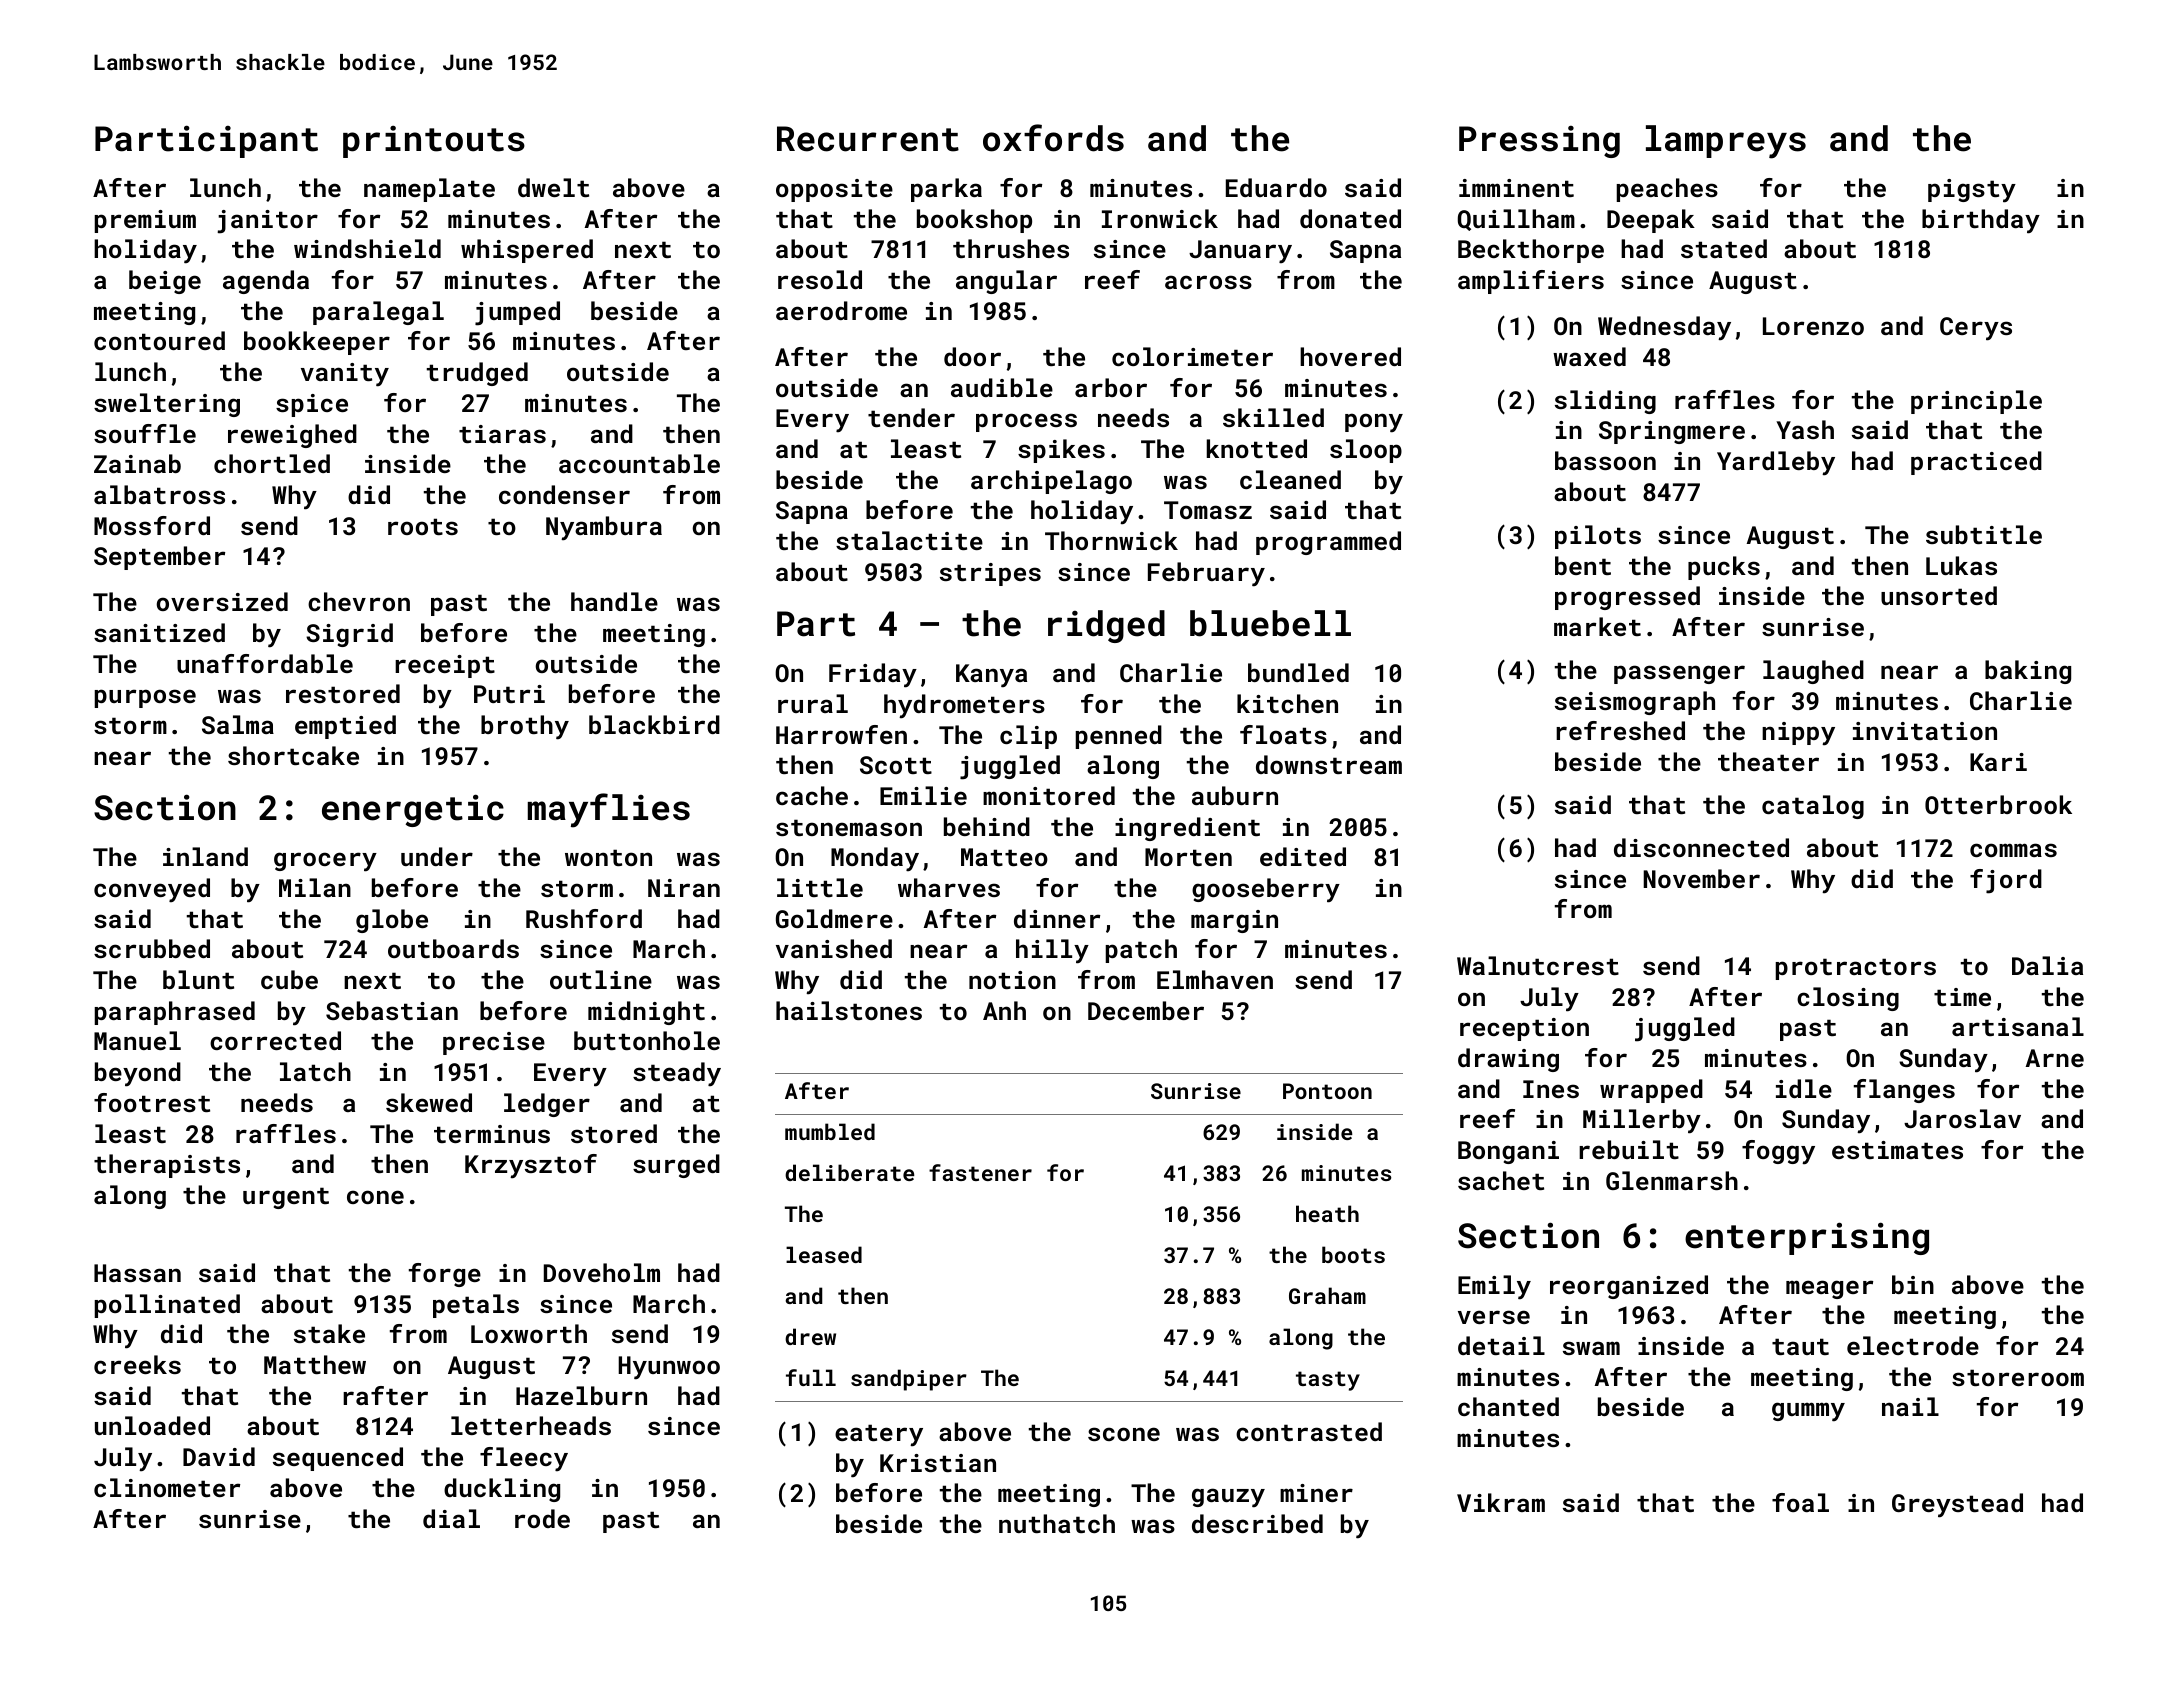  Describe the element at coordinates (451, 1518) in the screenshot. I see `dial` at that location.
